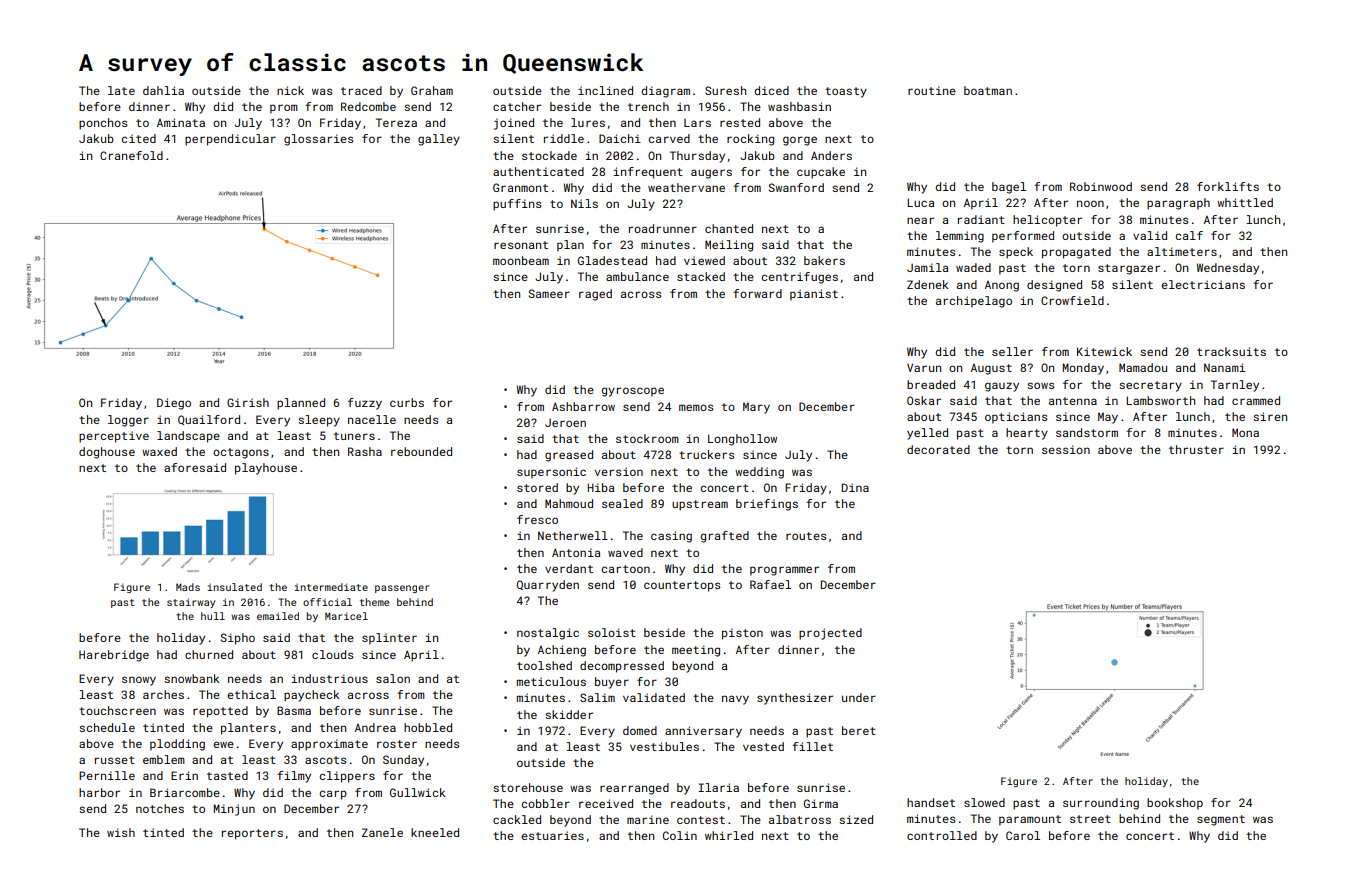 This screenshot has height=887, width=1372. What do you see at coordinates (814, 295) in the screenshot?
I see `pianist` at bounding box center [814, 295].
